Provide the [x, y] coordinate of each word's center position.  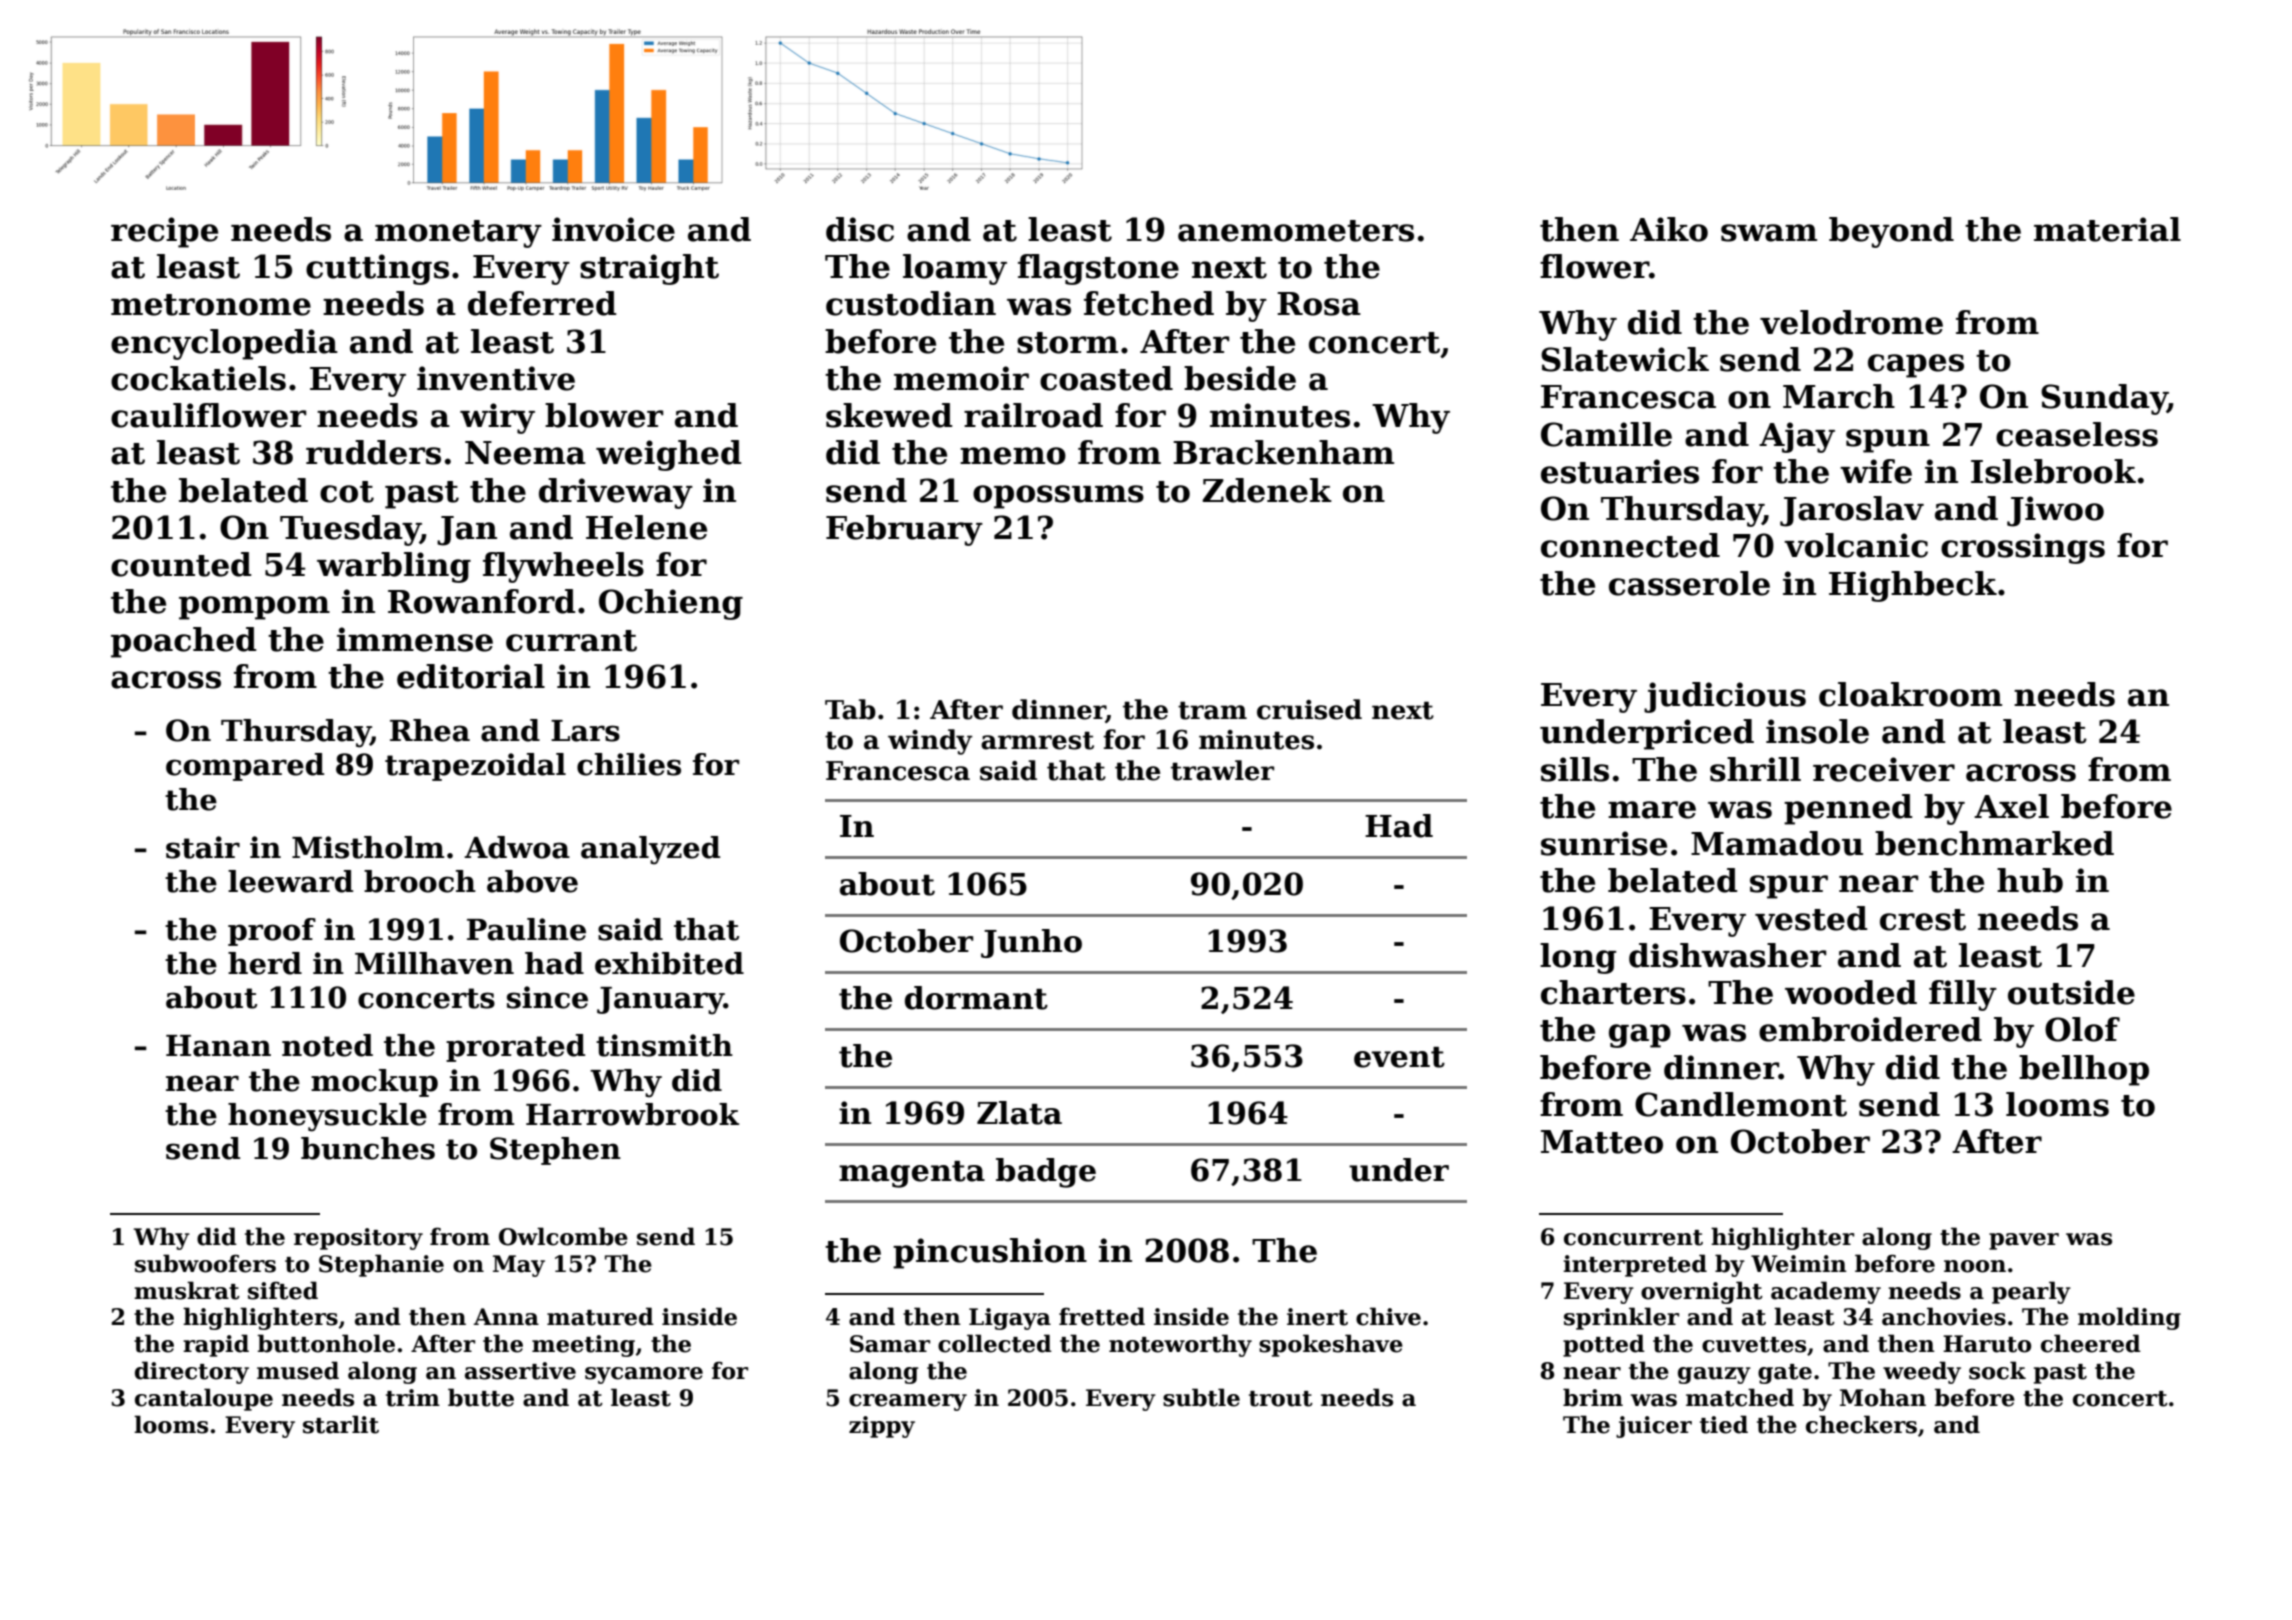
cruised [1309, 709]
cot [347, 492]
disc [860, 229]
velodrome [1851, 322]
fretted [1102, 1316]
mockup [374, 1083]
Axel [2011, 806]
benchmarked [1994, 843]
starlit [341, 1424]
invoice [613, 229]
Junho [1031, 943]
